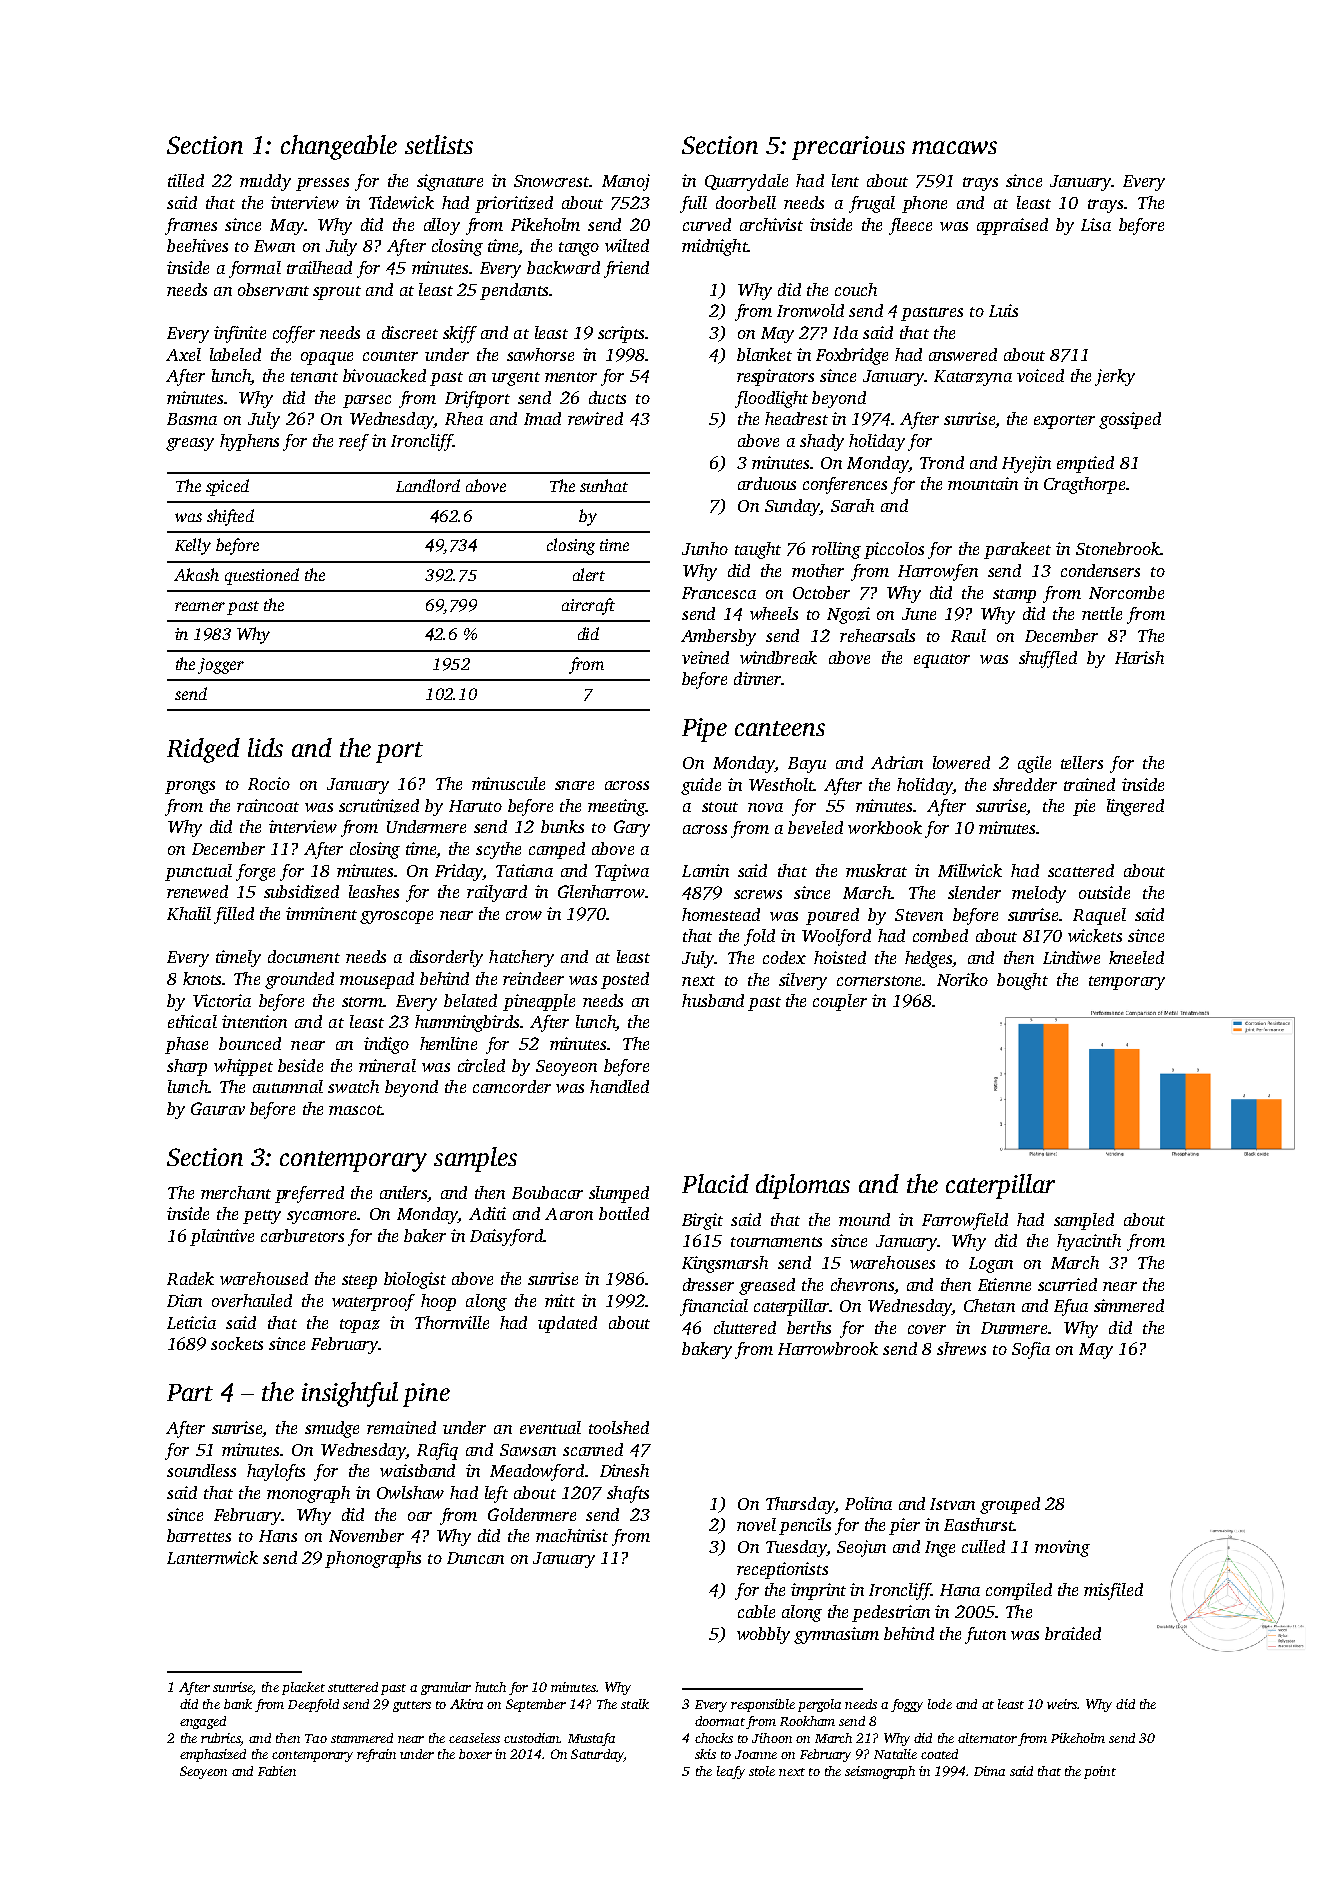 This screenshot has height=1883, width=1332. Describe the element at coordinates (1126, 592) in the screenshot. I see `Norcombe` at that location.
